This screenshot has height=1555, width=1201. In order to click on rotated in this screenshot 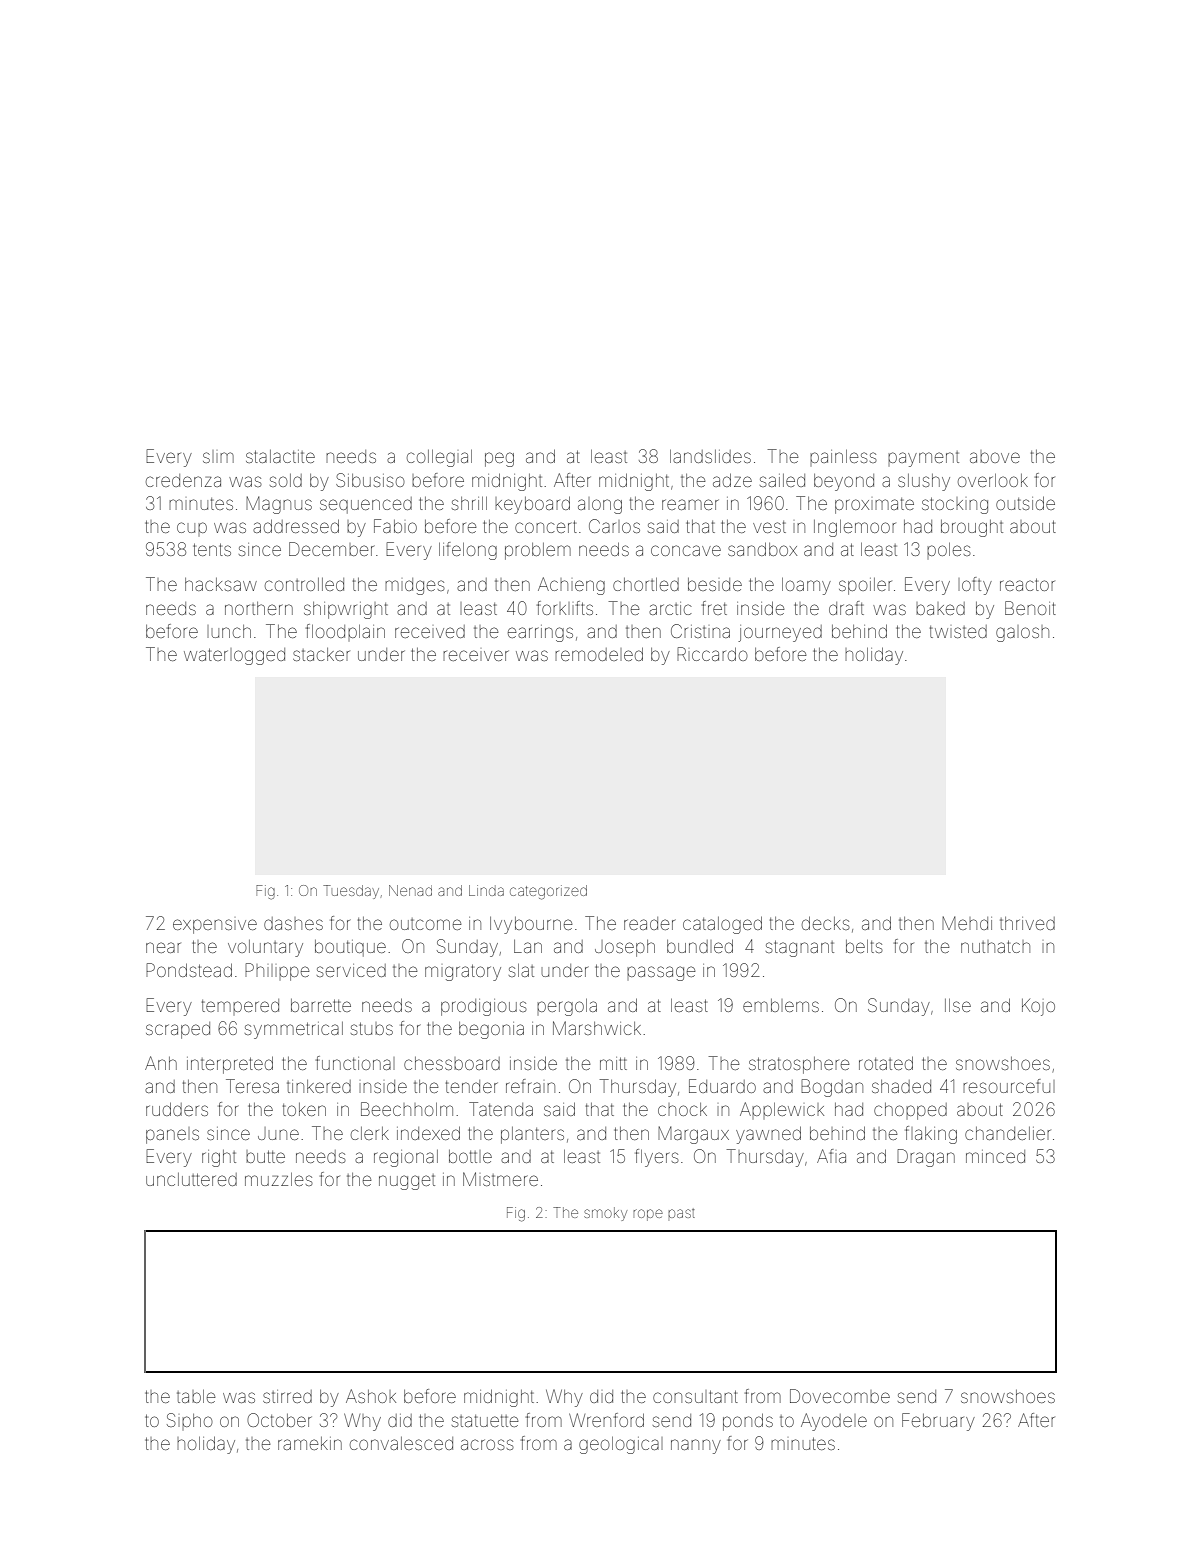, I will do `click(886, 1063)`.
